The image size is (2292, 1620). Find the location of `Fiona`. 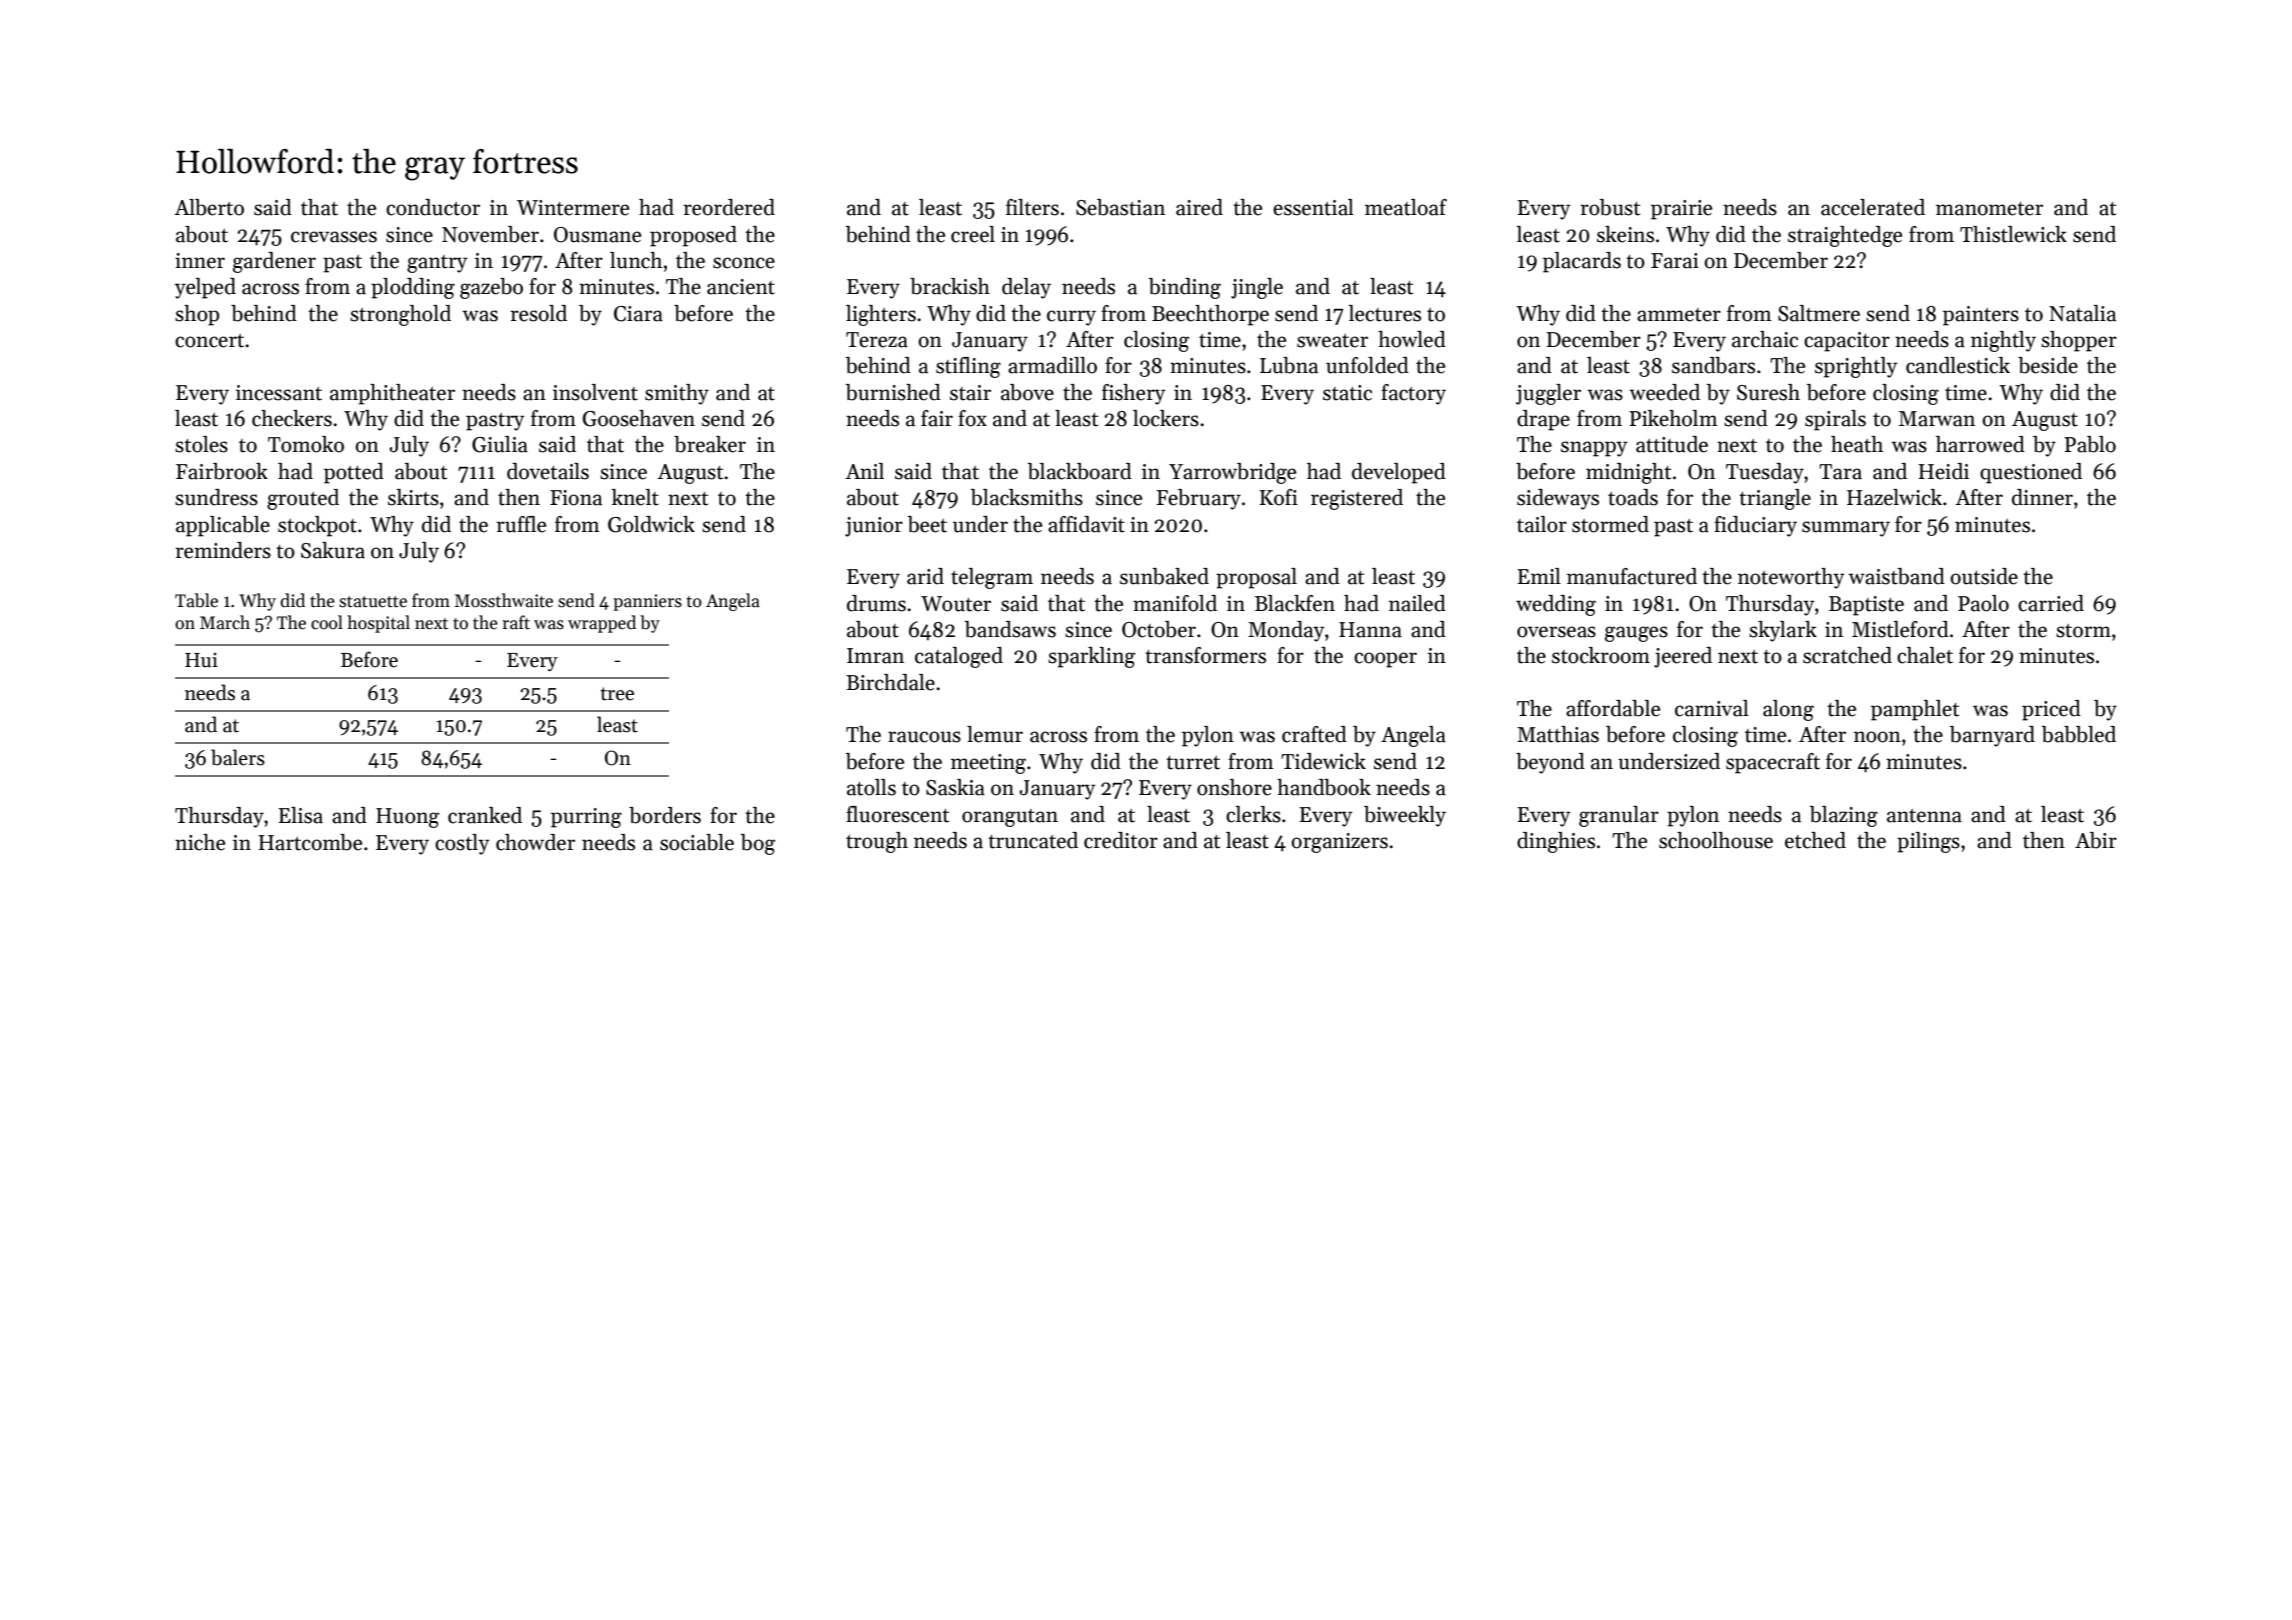

Fiona is located at coordinates (576, 498).
